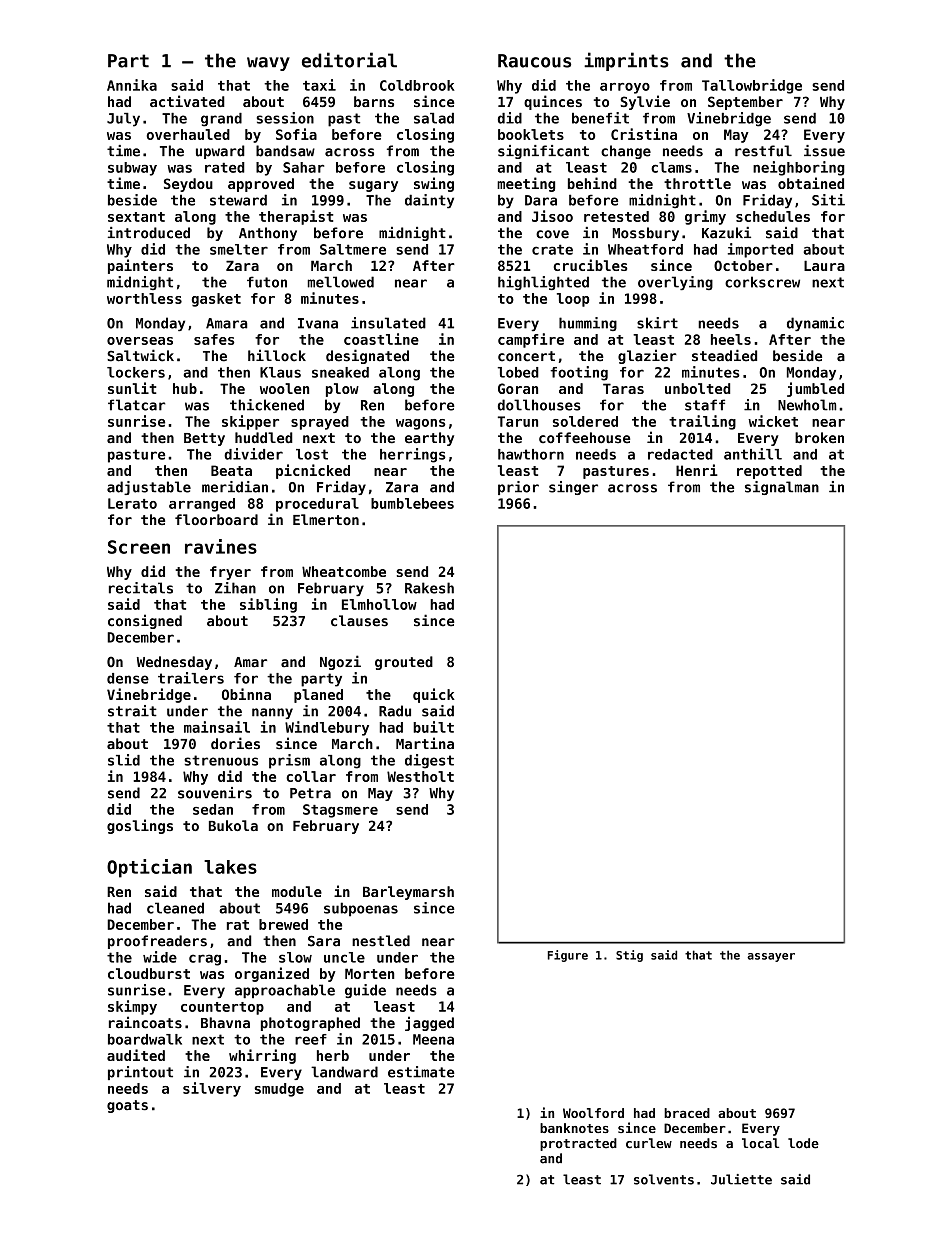 Image resolution: width=952 pixels, height=1233 pixels. I want to click on goats, so click(127, 1106).
